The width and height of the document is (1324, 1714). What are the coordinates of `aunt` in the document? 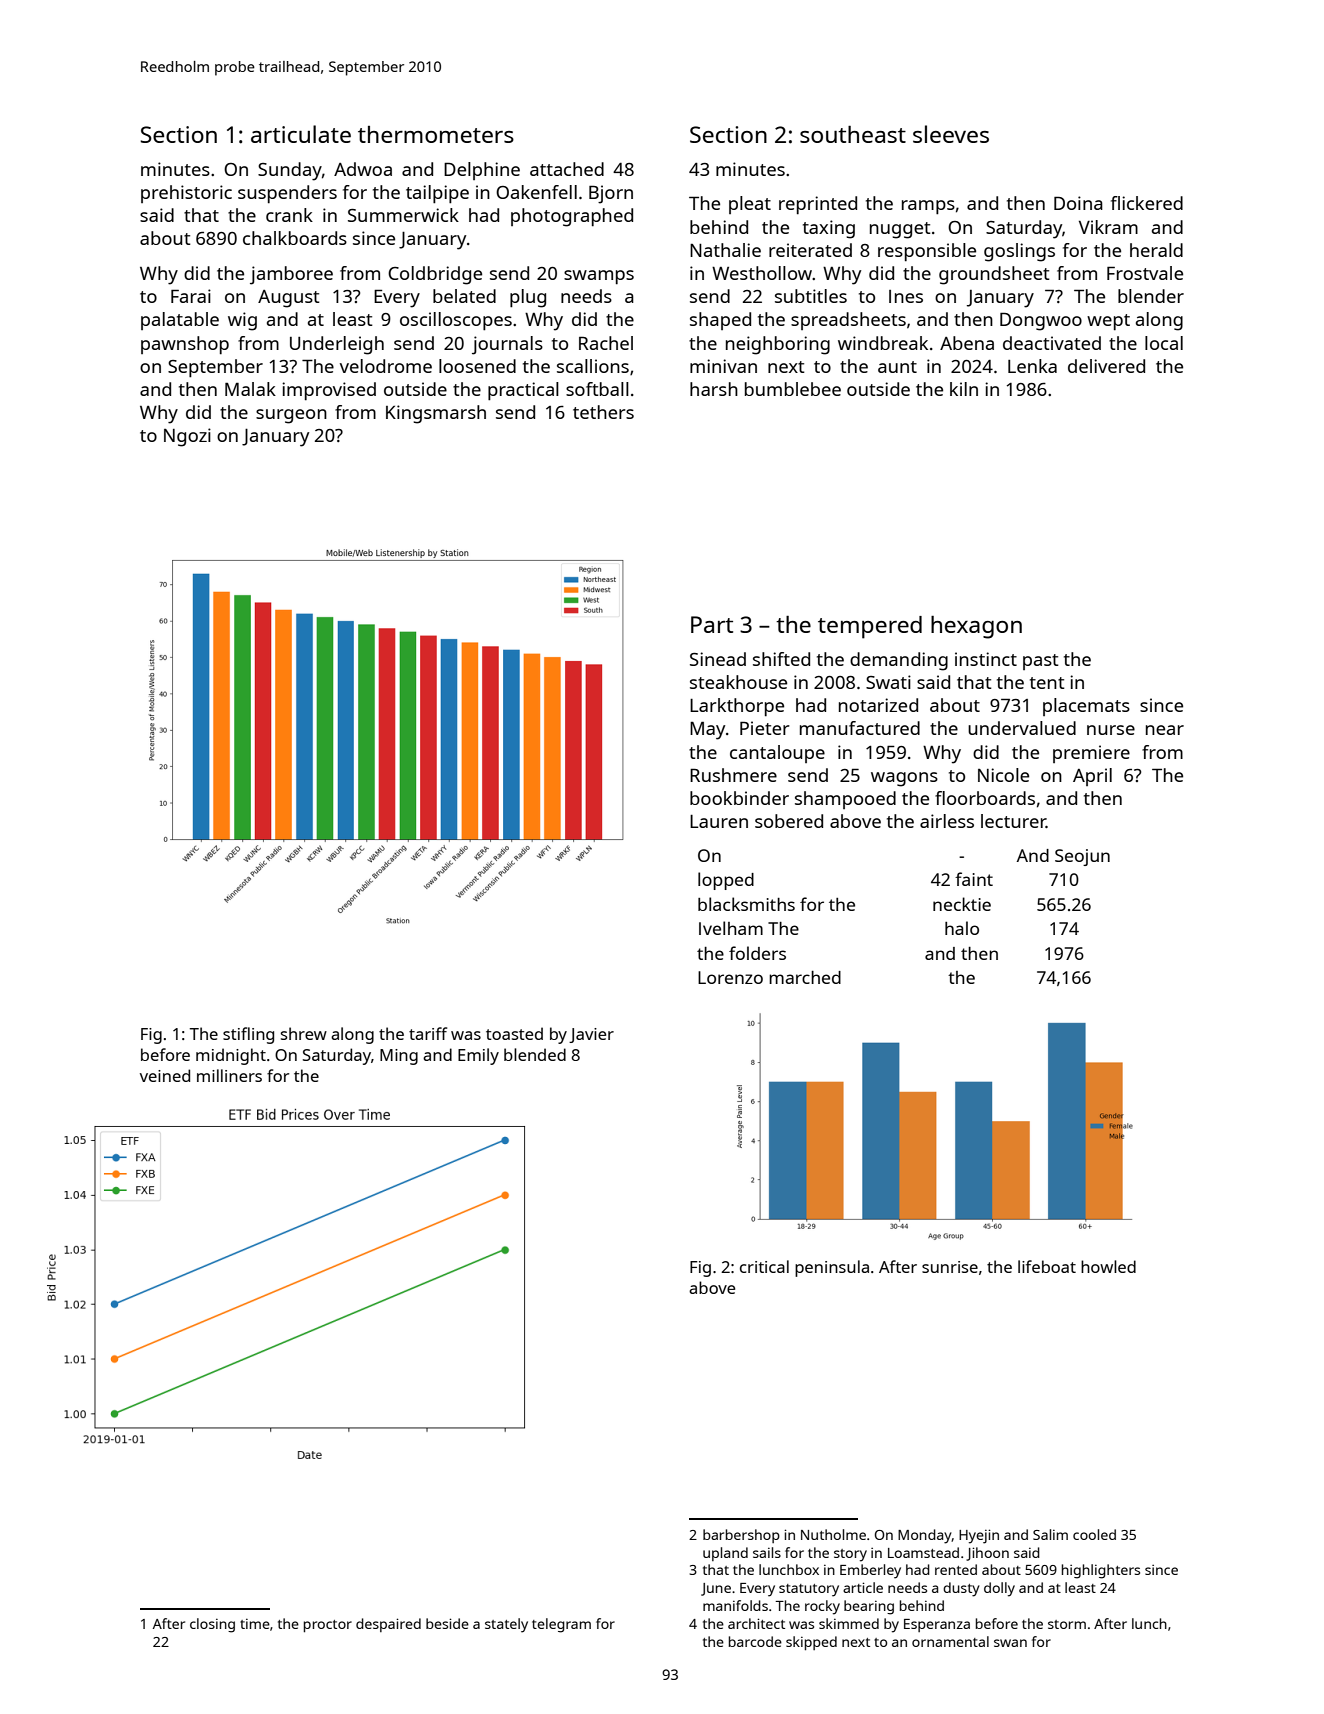 It's located at (897, 367).
